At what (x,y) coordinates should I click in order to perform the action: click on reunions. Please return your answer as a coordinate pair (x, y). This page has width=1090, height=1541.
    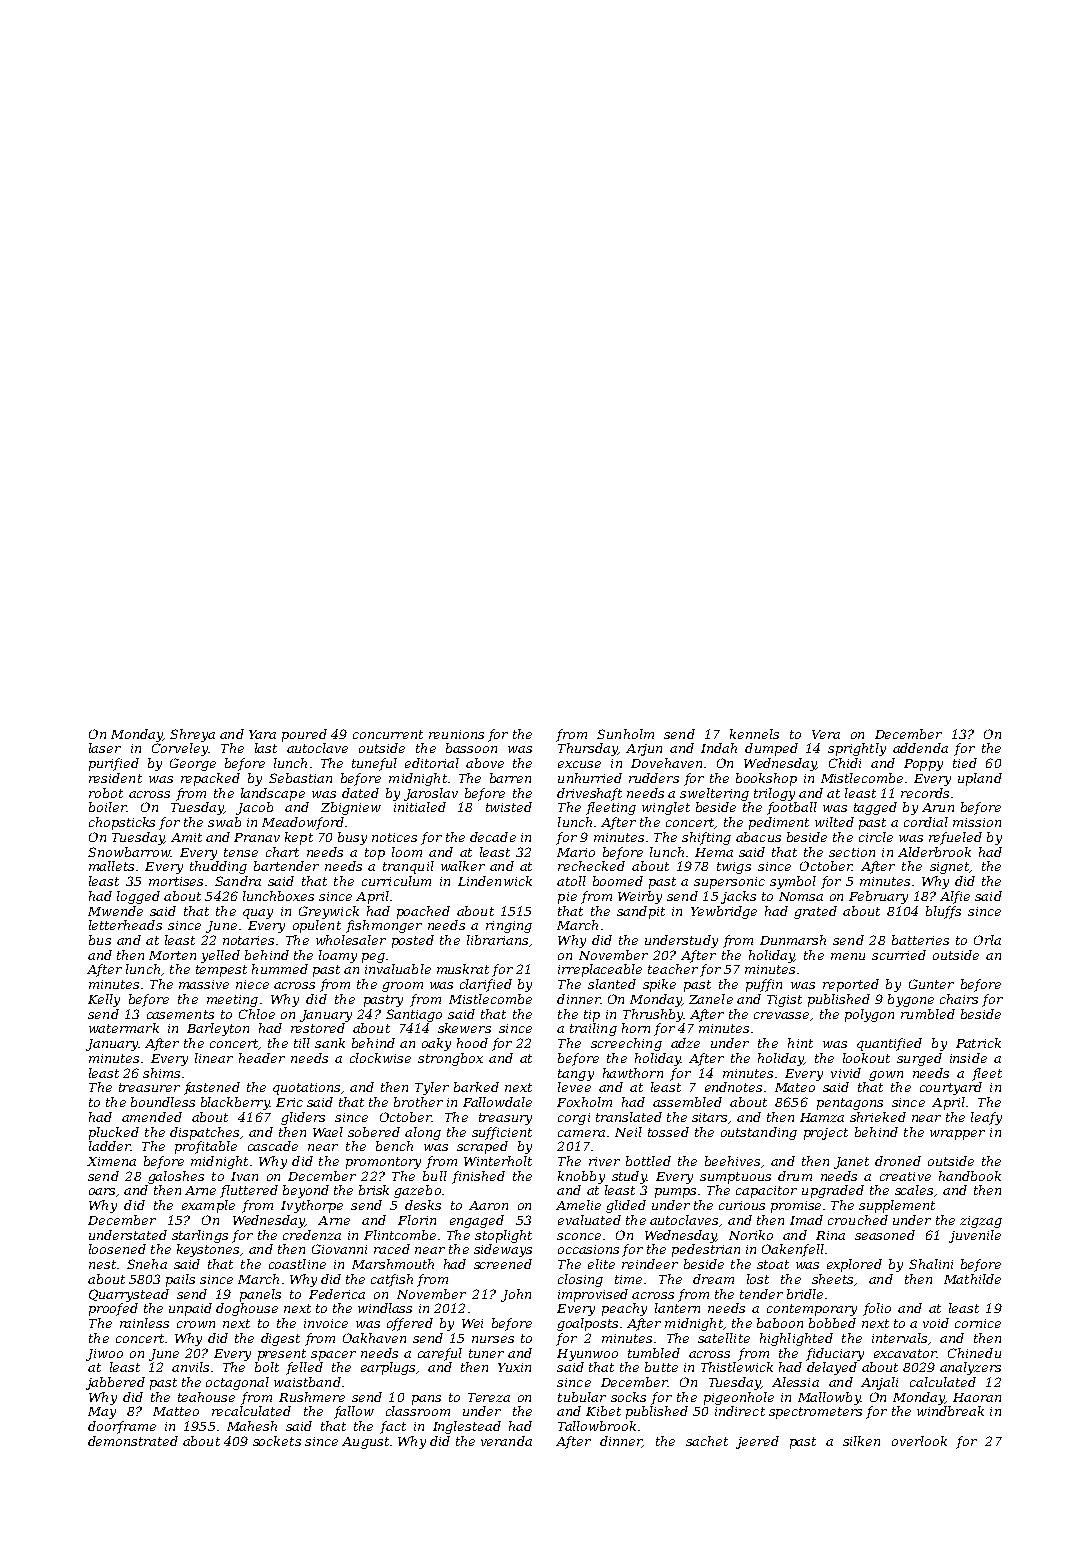
    Looking at the image, I should click on (456, 734).
